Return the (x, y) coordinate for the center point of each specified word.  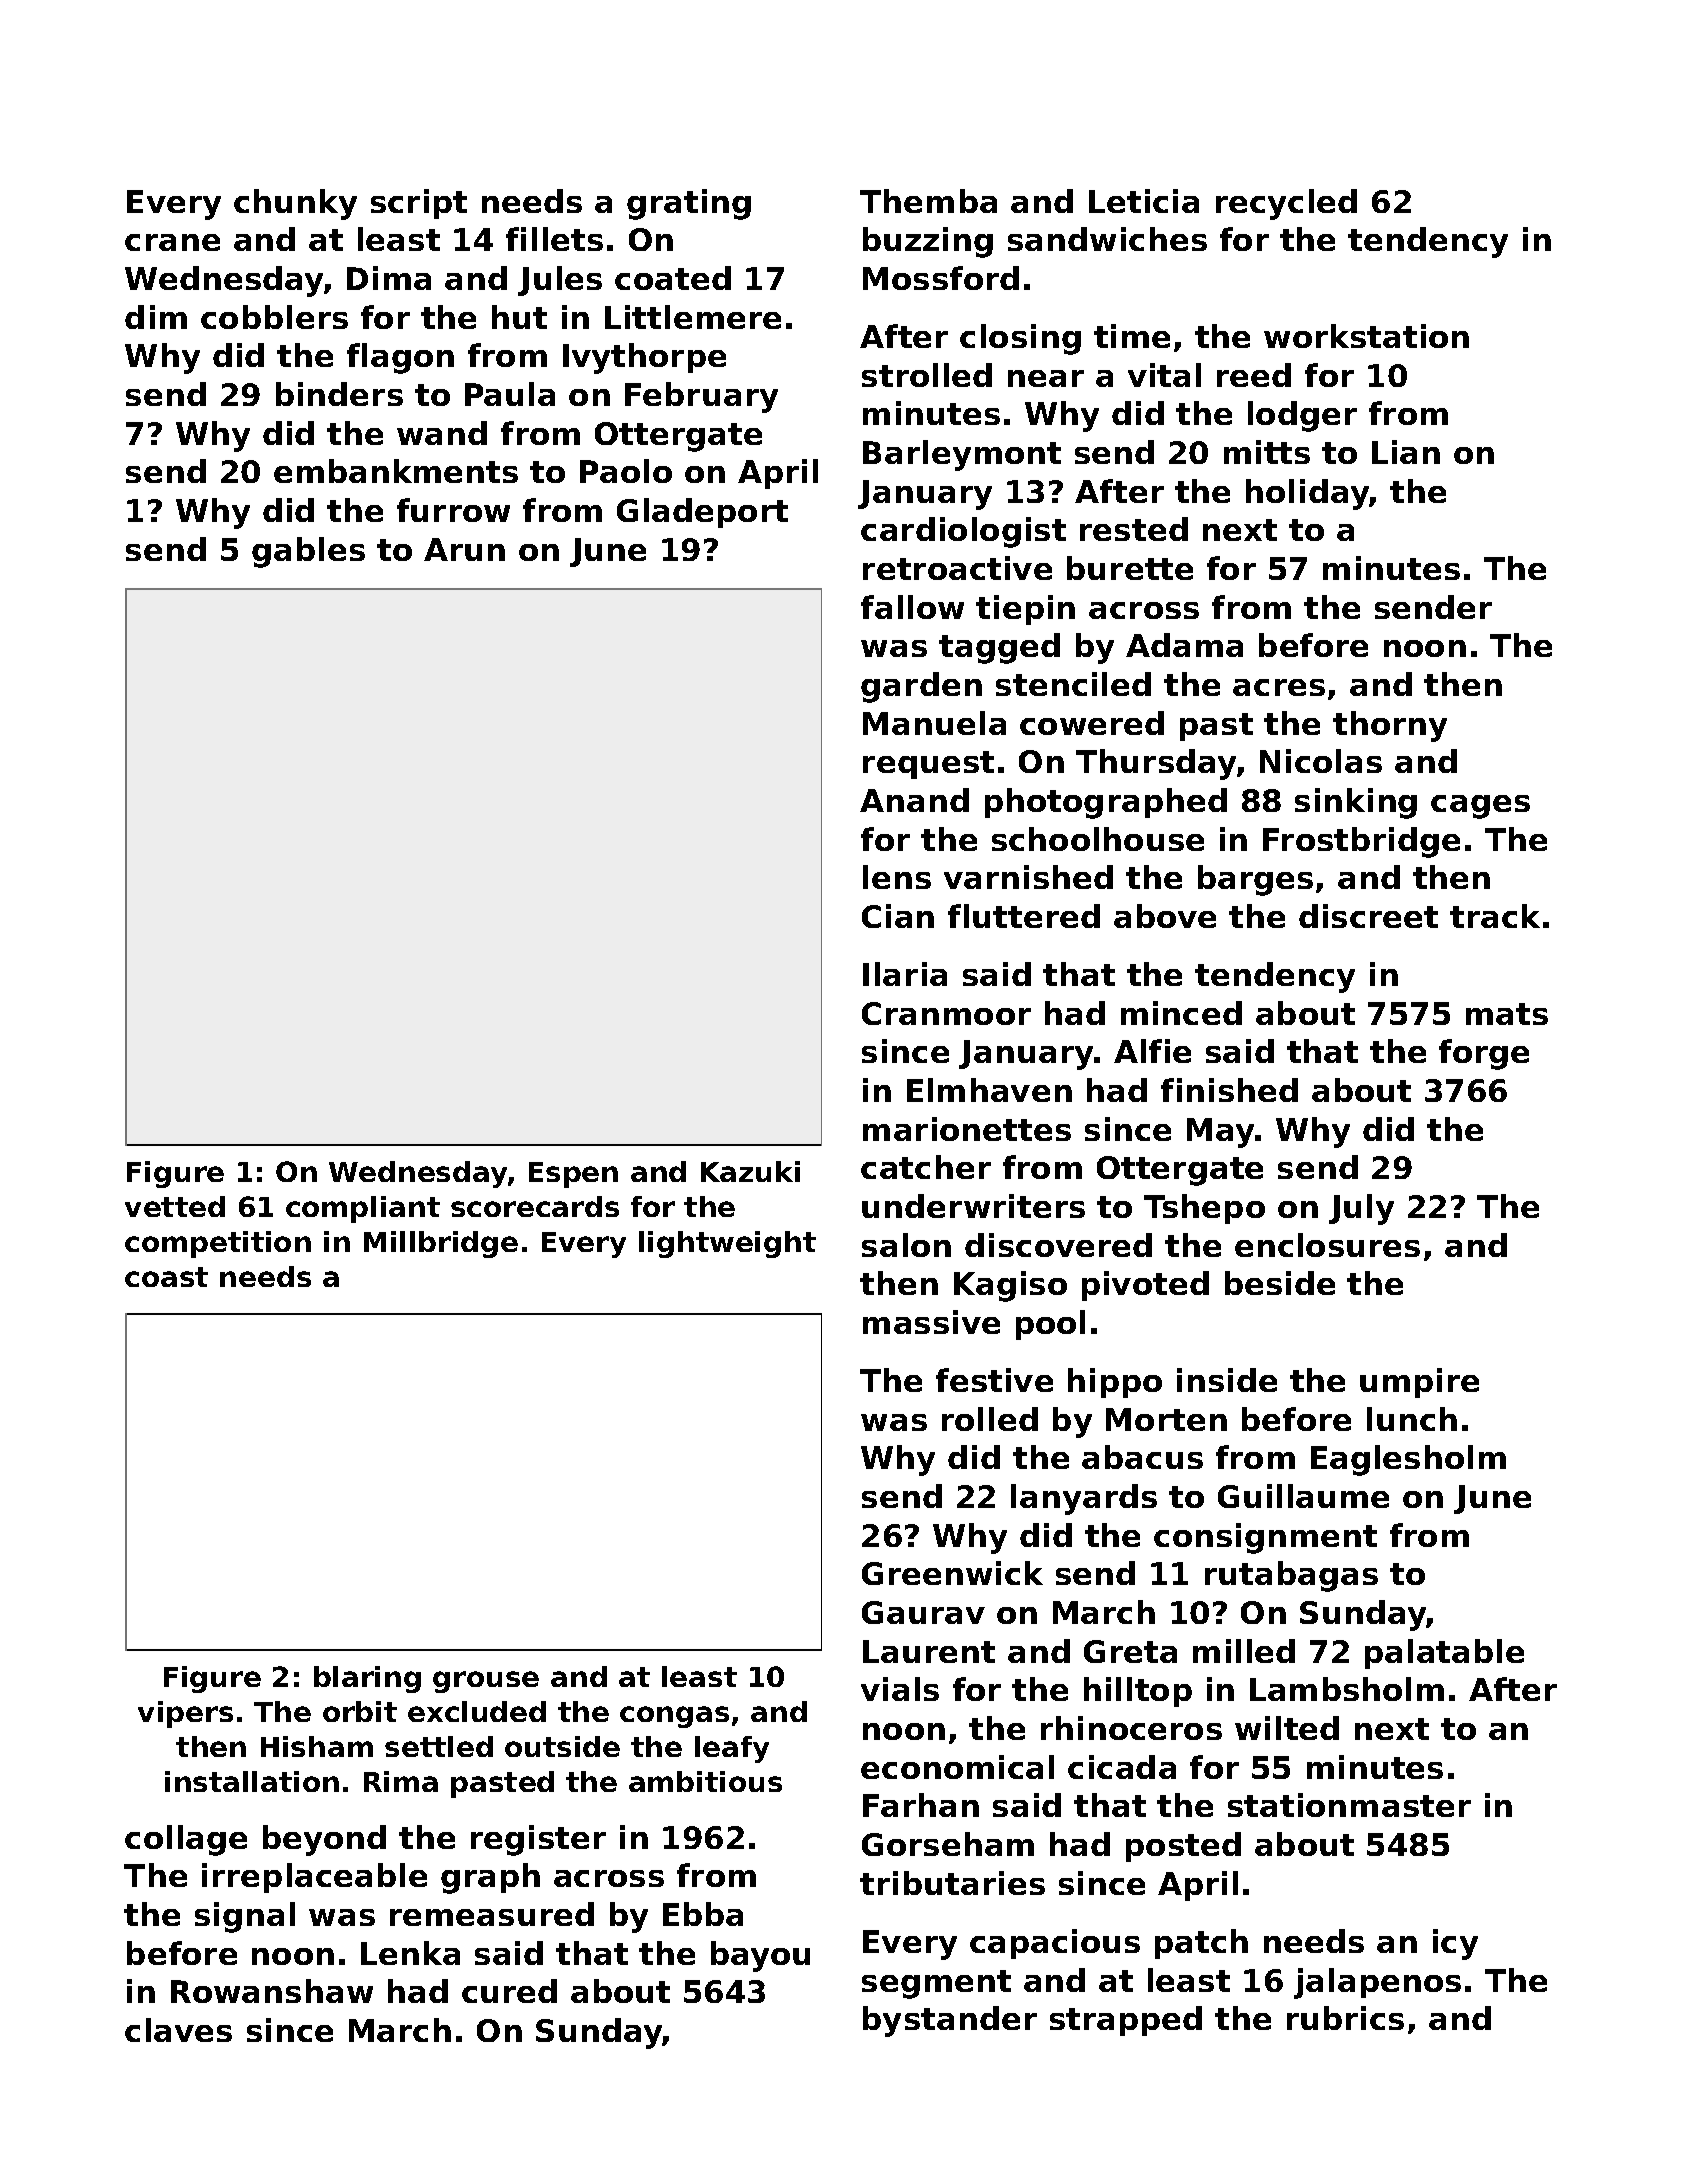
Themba (928, 201)
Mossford (941, 278)
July (1361, 1209)
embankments (396, 471)
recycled (1286, 204)
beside (1280, 1283)
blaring (367, 1679)
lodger (1302, 416)
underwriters (973, 1206)
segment (936, 1984)
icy (1455, 1944)
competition (218, 1244)
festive (994, 1380)
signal (245, 1917)
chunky (295, 204)
